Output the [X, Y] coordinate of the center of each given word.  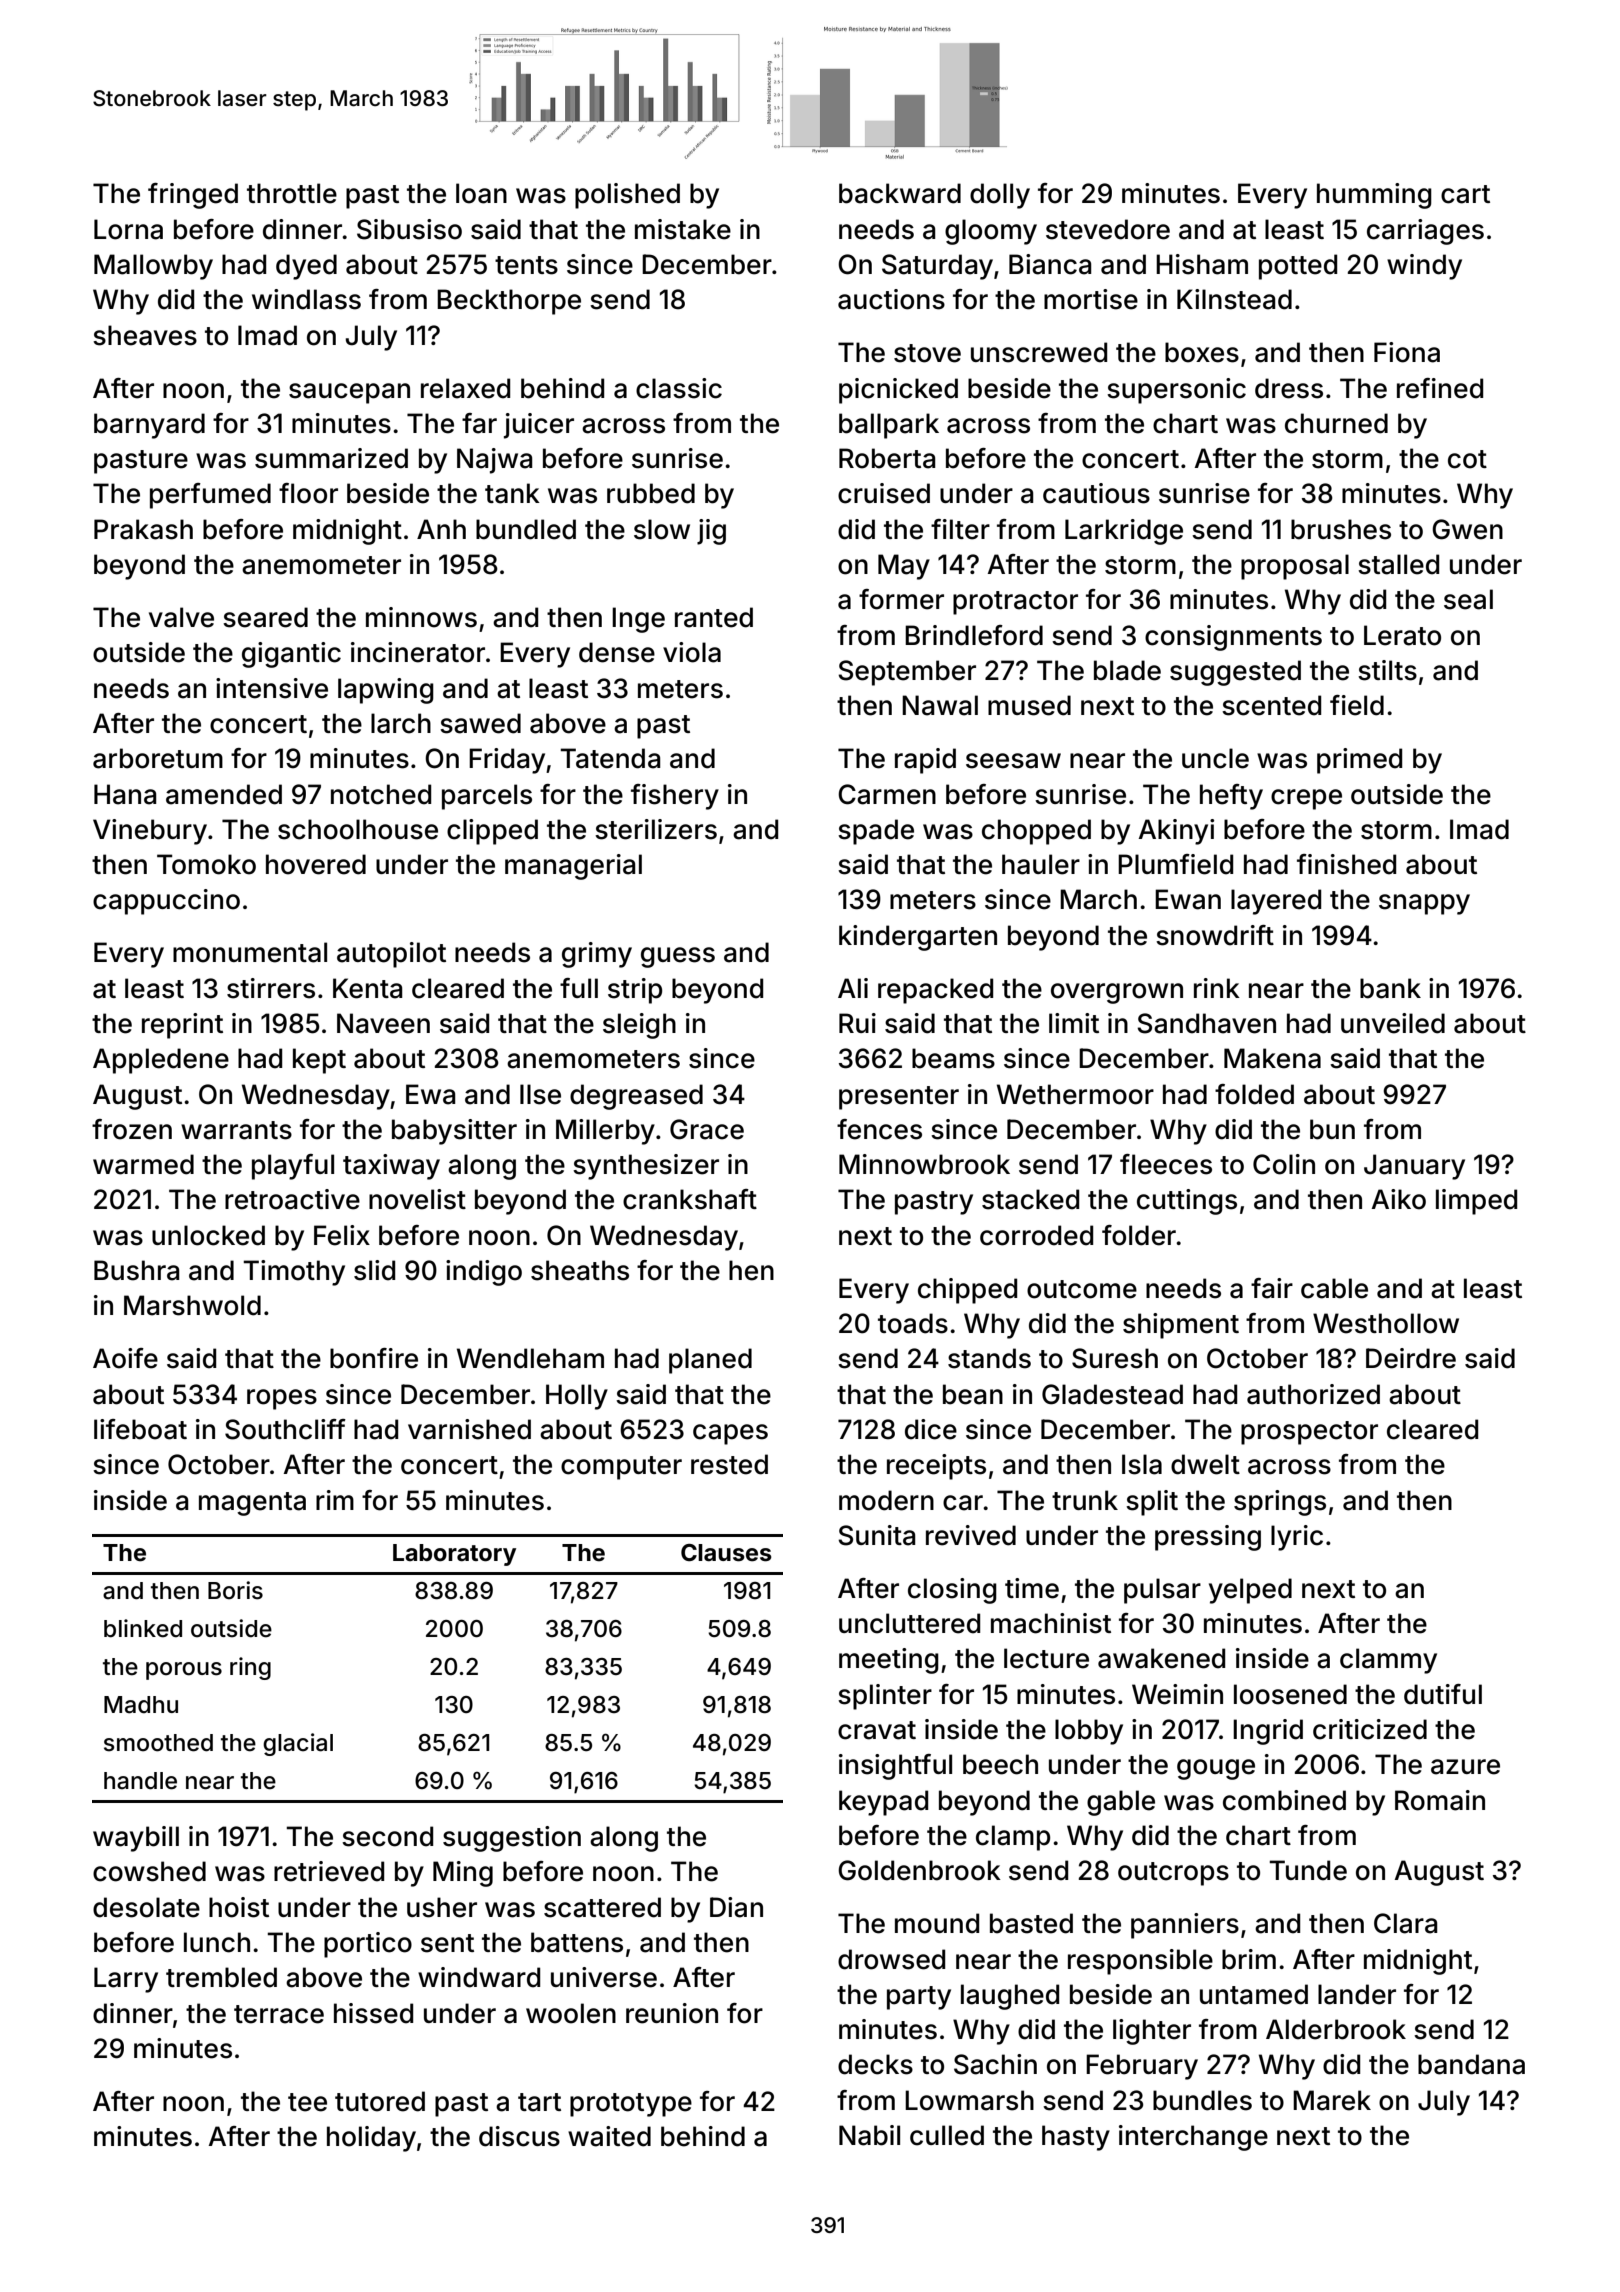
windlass [306, 299]
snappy [1424, 904]
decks [875, 2064]
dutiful [1443, 1694]
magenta [252, 1504]
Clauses [726, 1553]
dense [617, 652]
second [387, 1836]
